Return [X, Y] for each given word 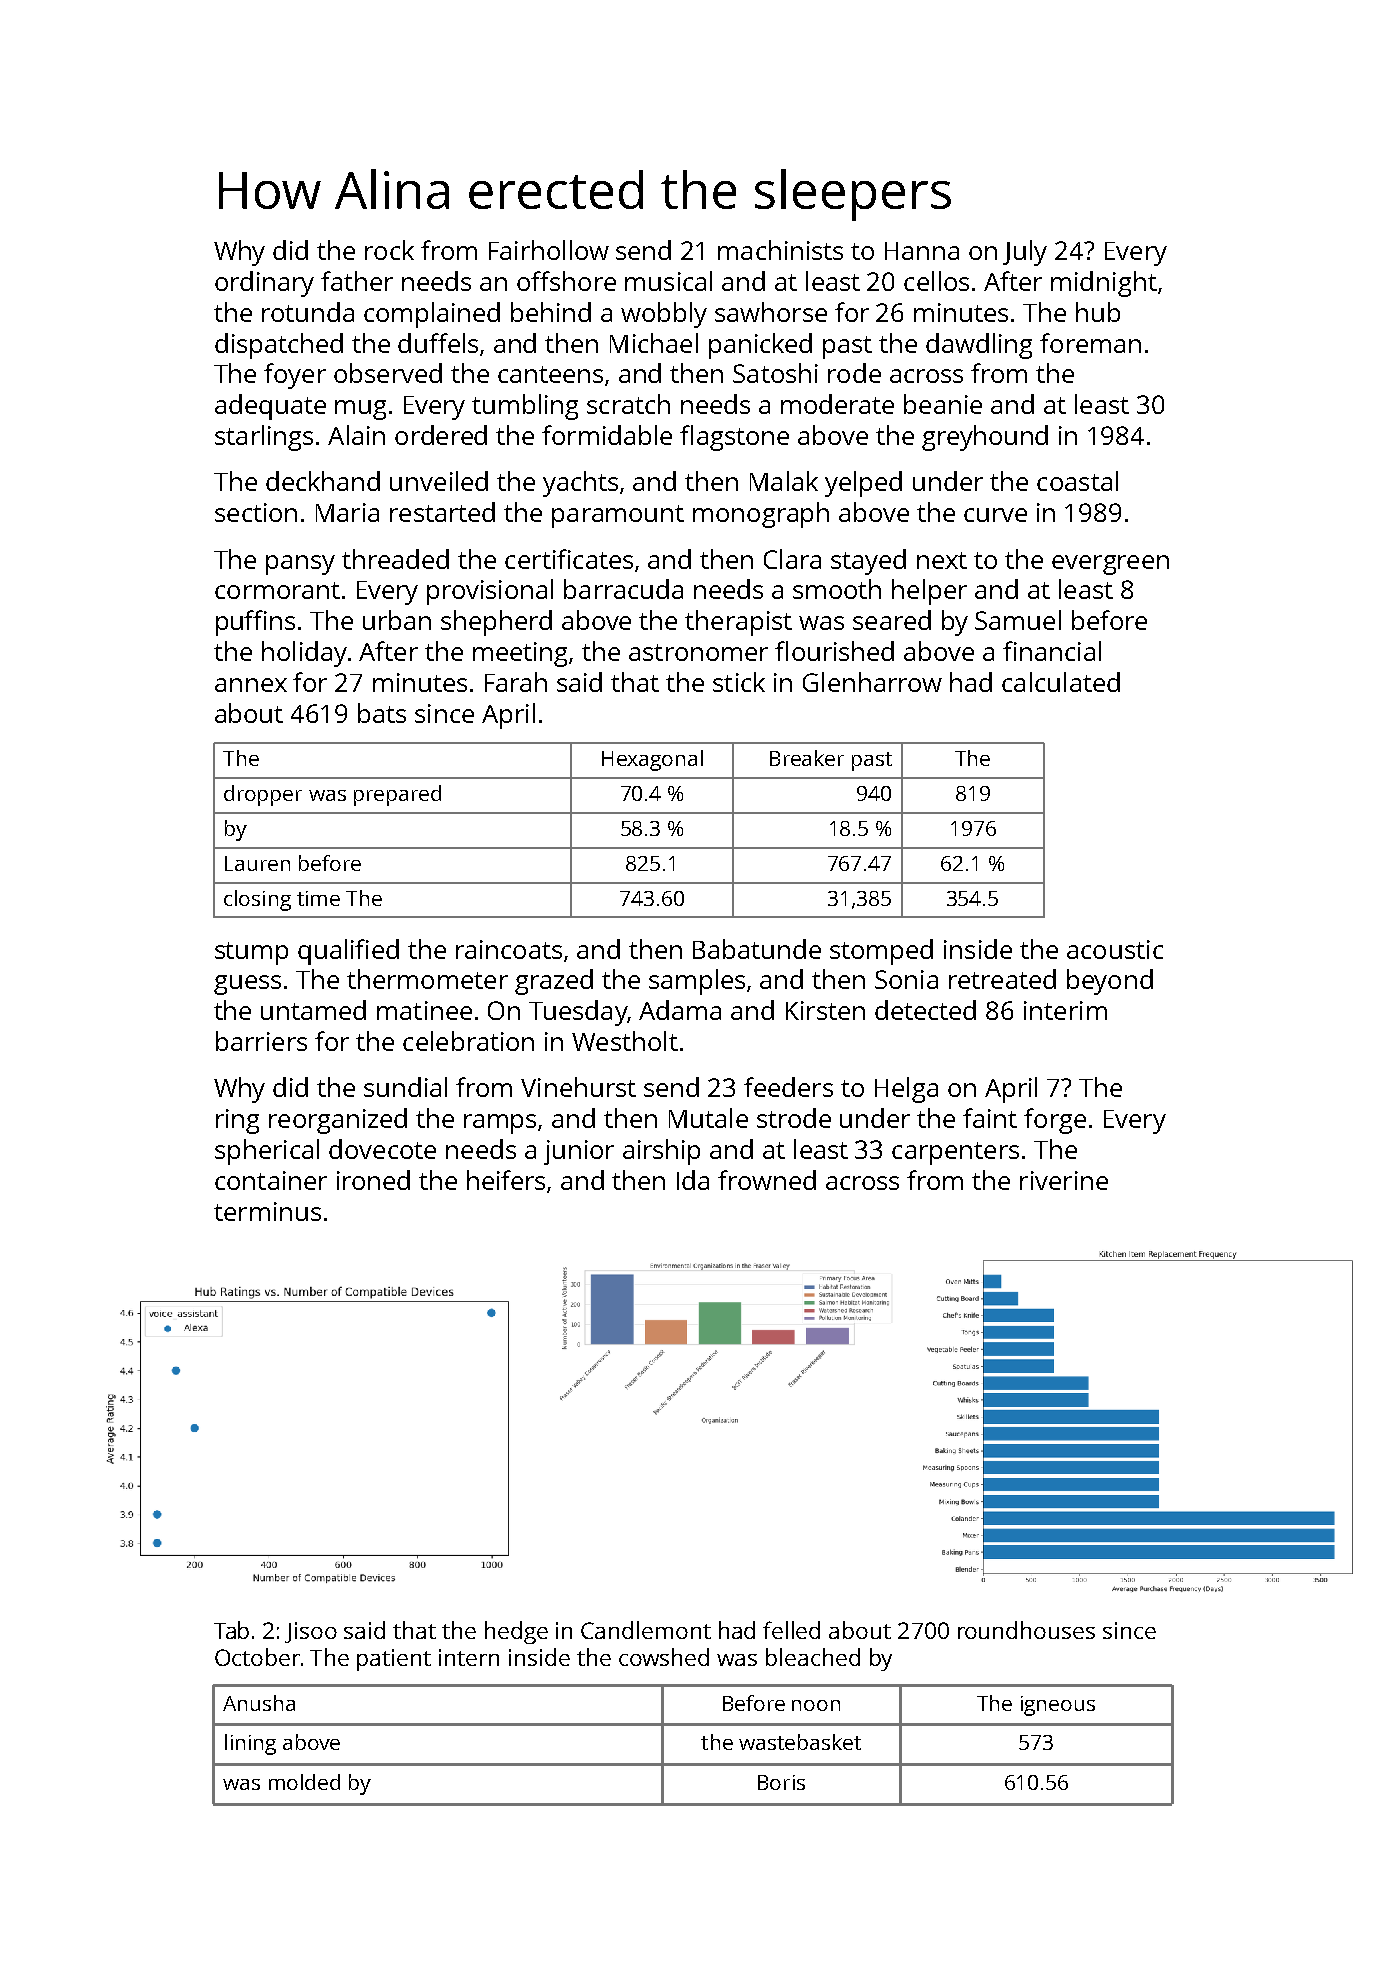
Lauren [257, 863]
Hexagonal [652, 760]
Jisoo [311, 1632]
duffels [438, 343]
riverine [1064, 1180]
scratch [628, 404]
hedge [516, 1632]
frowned [767, 1180]
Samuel [1018, 620]
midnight [1104, 284]
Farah [516, 682]
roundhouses [1026, 1630]
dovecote [382, 1149]
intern [469, 1657]
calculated [1061, 682]
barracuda [623, 589]
